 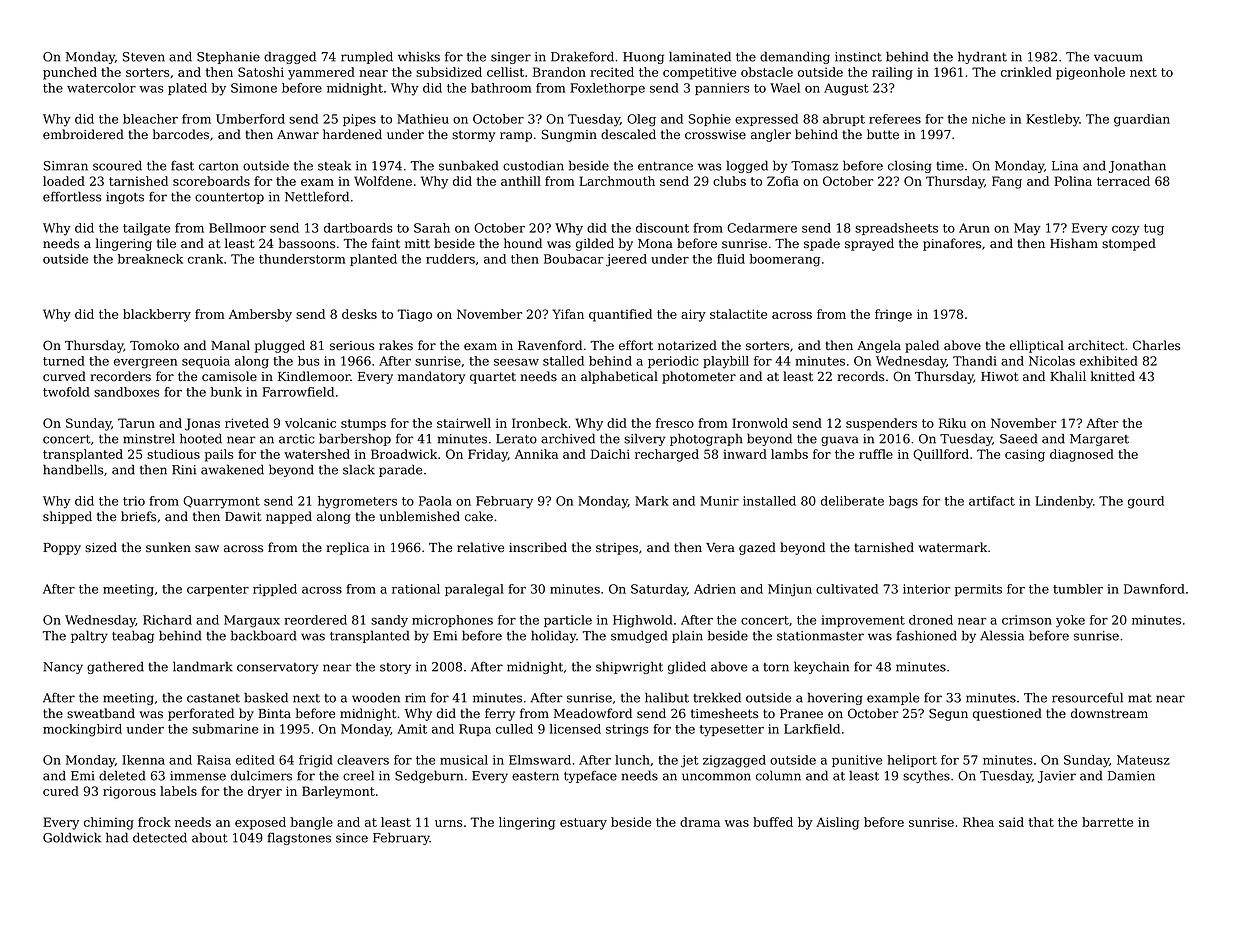 I want to click on sandy, so click(x=389, y=621).
